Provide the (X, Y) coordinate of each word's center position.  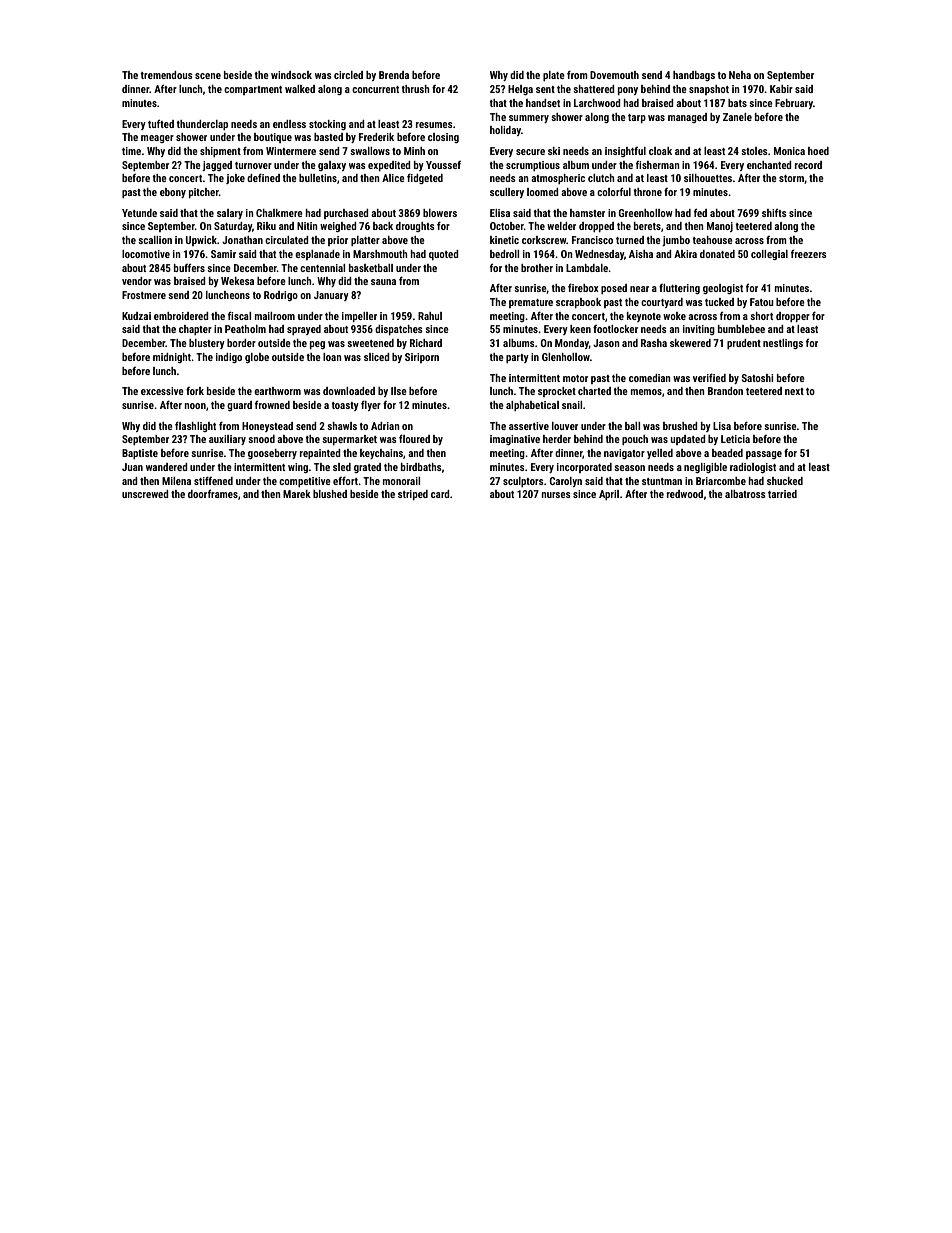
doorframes (213, 493)
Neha (740, 75)
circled (348, 75)
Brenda (394, 75)
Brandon (725, 391)
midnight (172, 358)
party (517, 358)
